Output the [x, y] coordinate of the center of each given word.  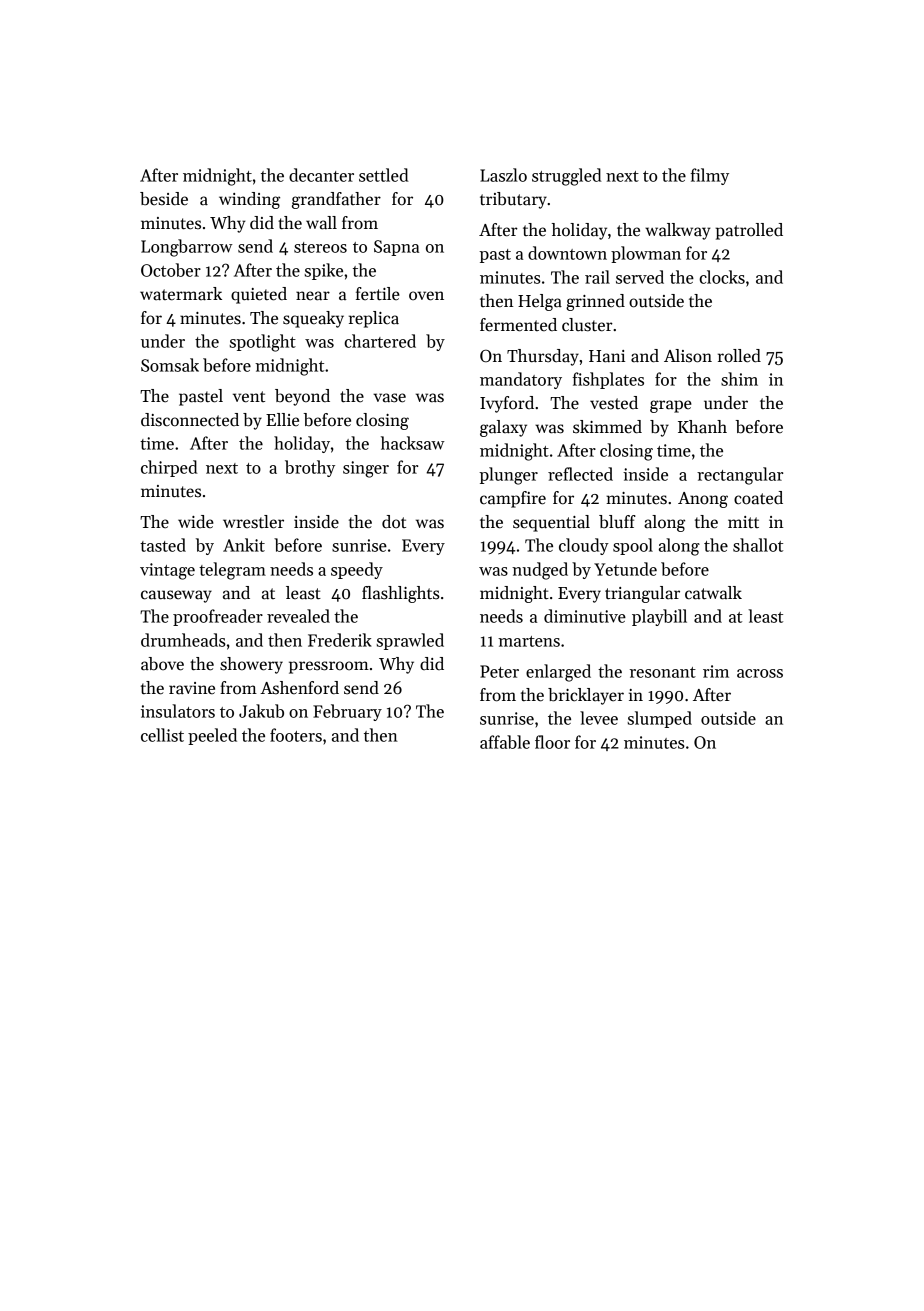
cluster [587, 325]
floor [552, 742]
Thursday [543, 357]
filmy [710, 176]
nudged [540, 571]
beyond [302, 397]
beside [164, 199]
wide [196, 521]
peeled [212, 736]
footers [296, 735]
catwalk [713, 593]
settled [383, 175]
